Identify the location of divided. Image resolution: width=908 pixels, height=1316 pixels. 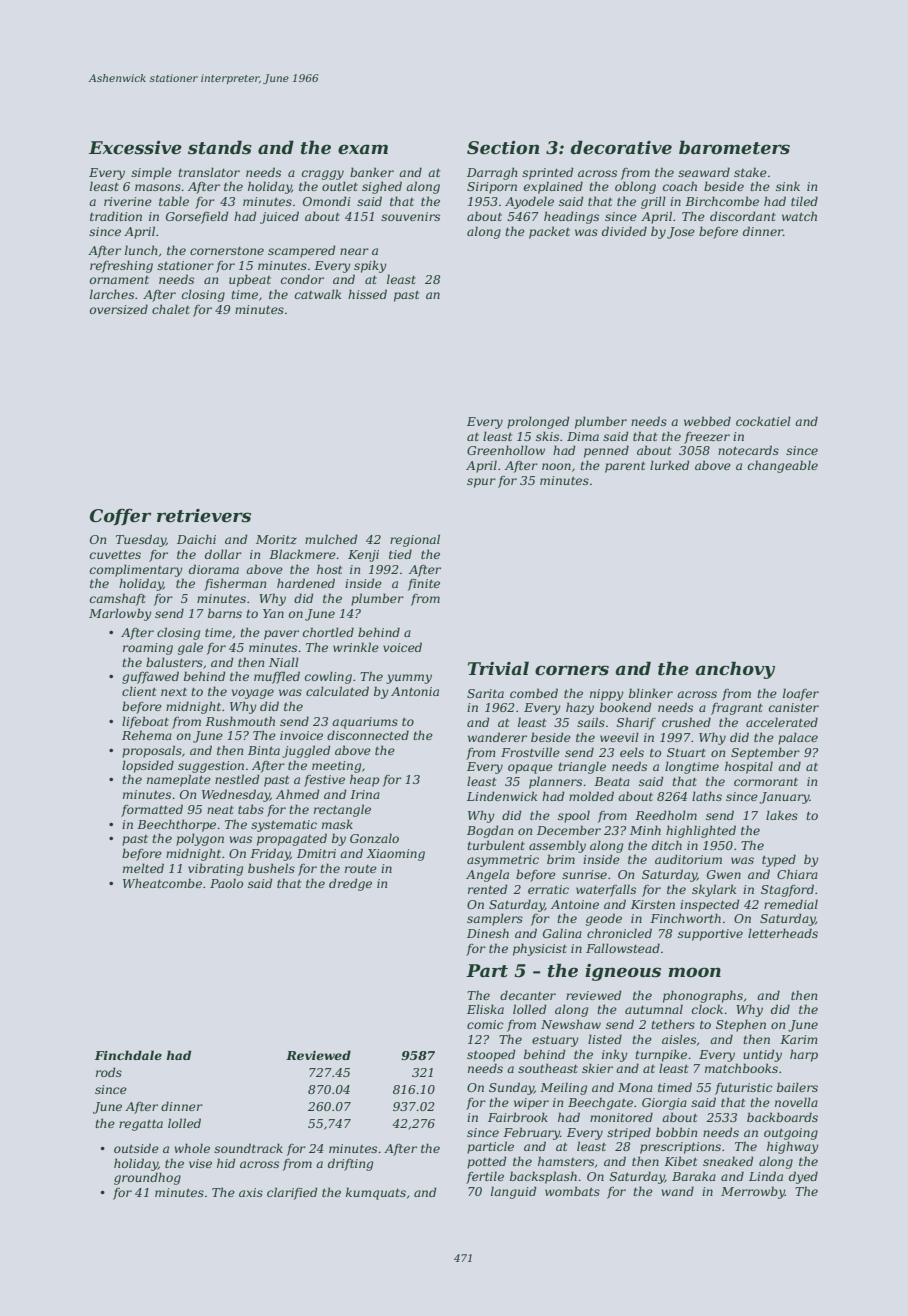
(624, 231).
